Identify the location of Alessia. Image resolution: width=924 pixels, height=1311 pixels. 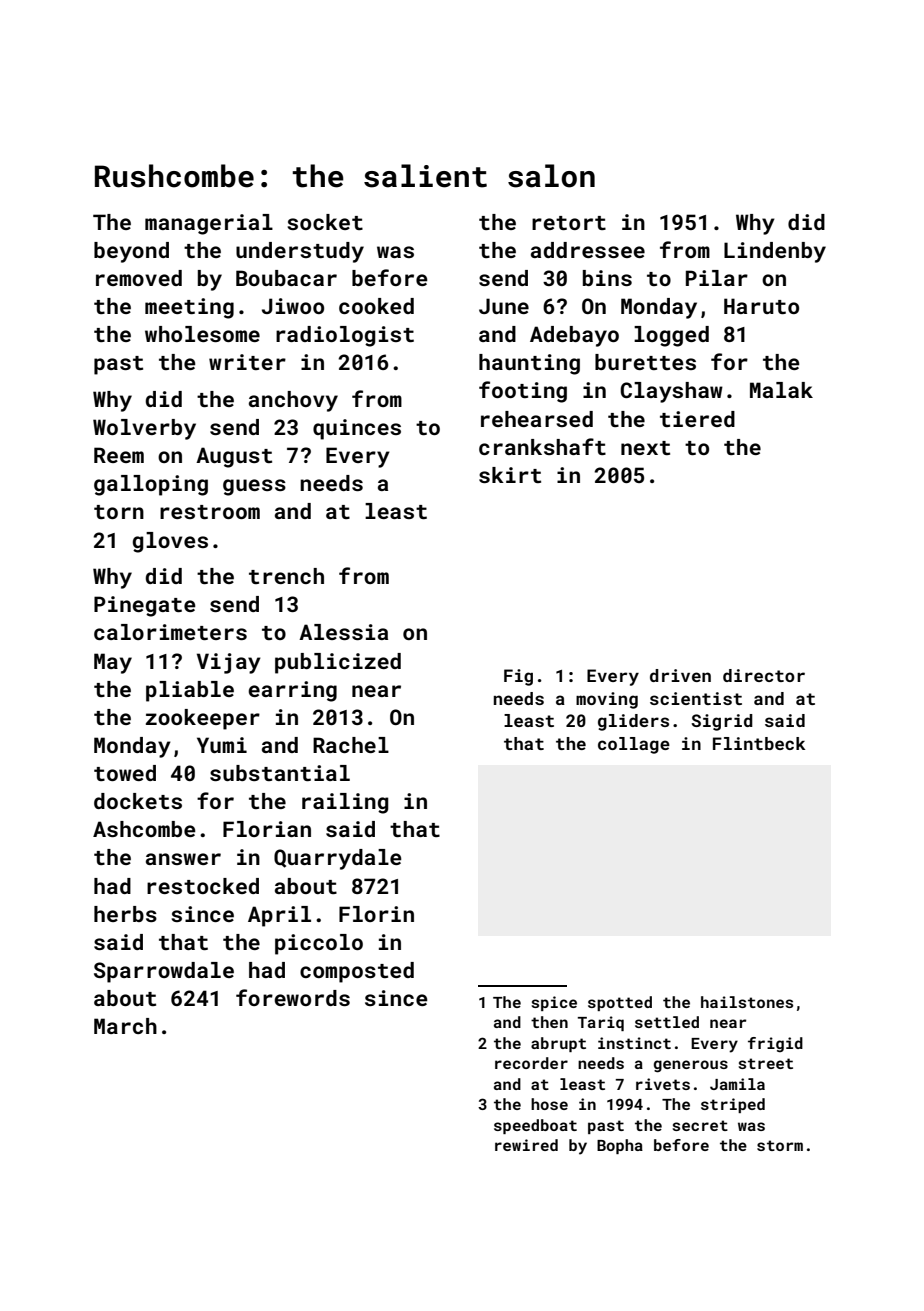
(343, 632).
